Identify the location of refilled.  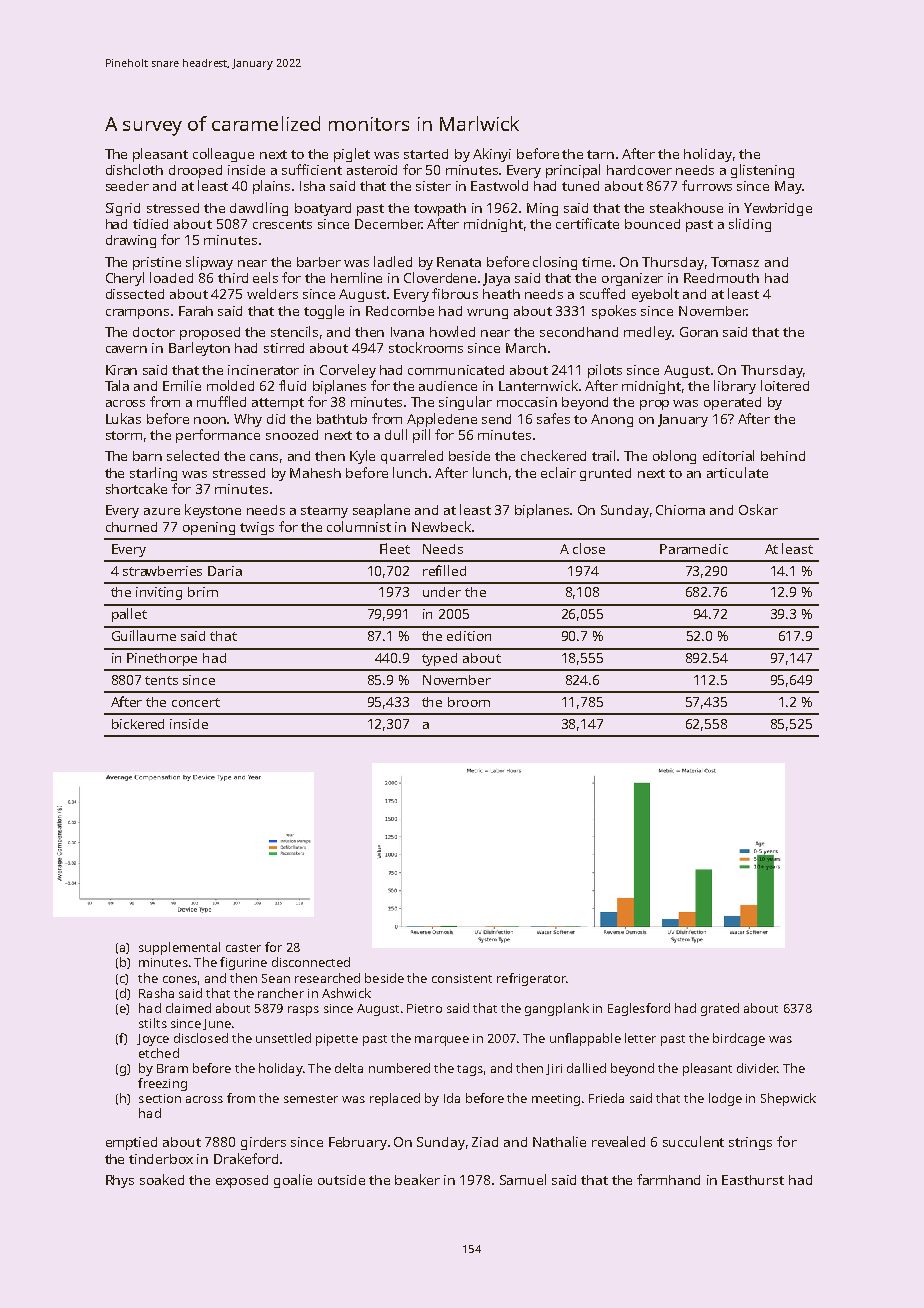
(444, 570).
